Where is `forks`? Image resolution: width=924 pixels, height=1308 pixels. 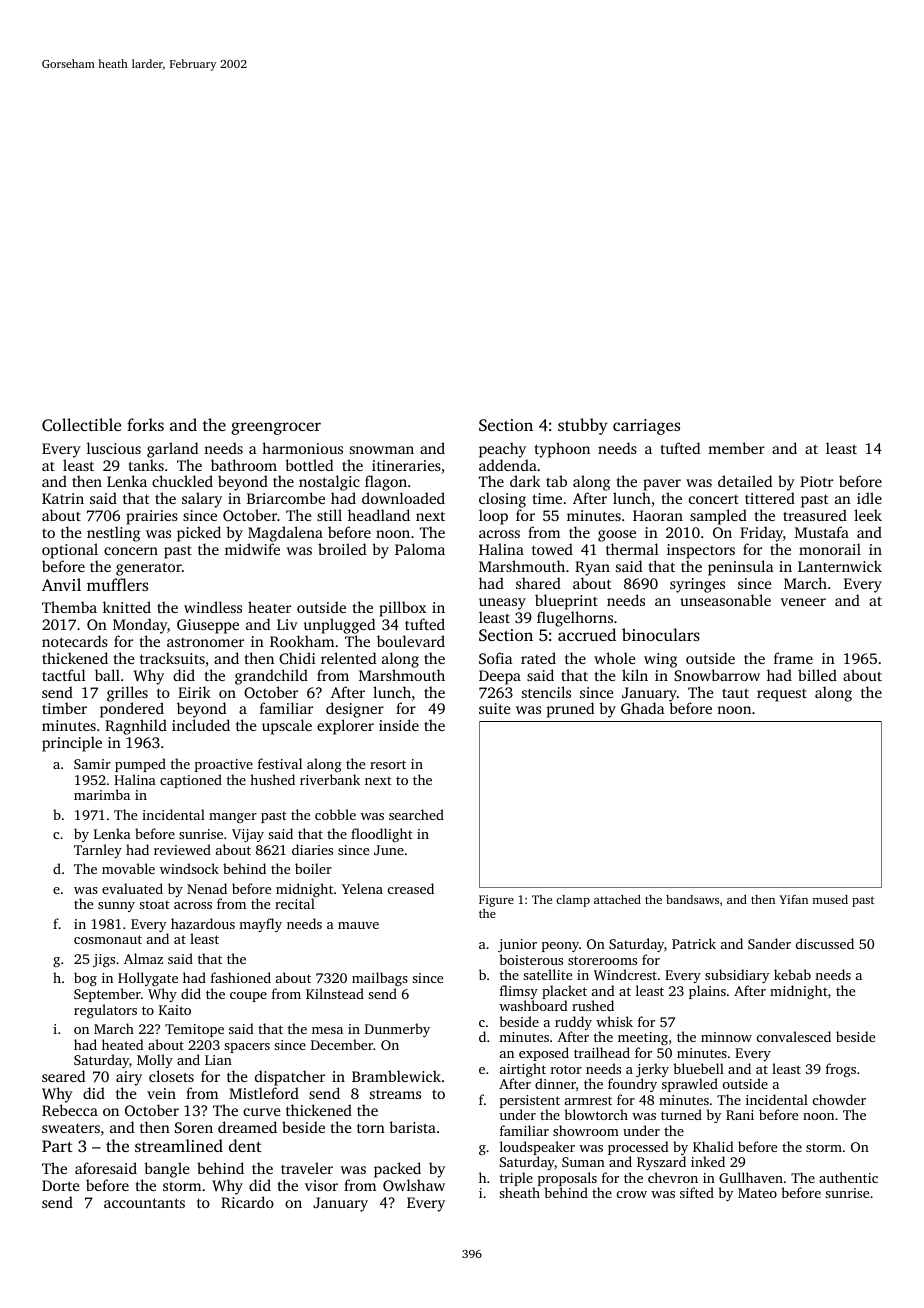
forks is located at coordinates (145, 424).
